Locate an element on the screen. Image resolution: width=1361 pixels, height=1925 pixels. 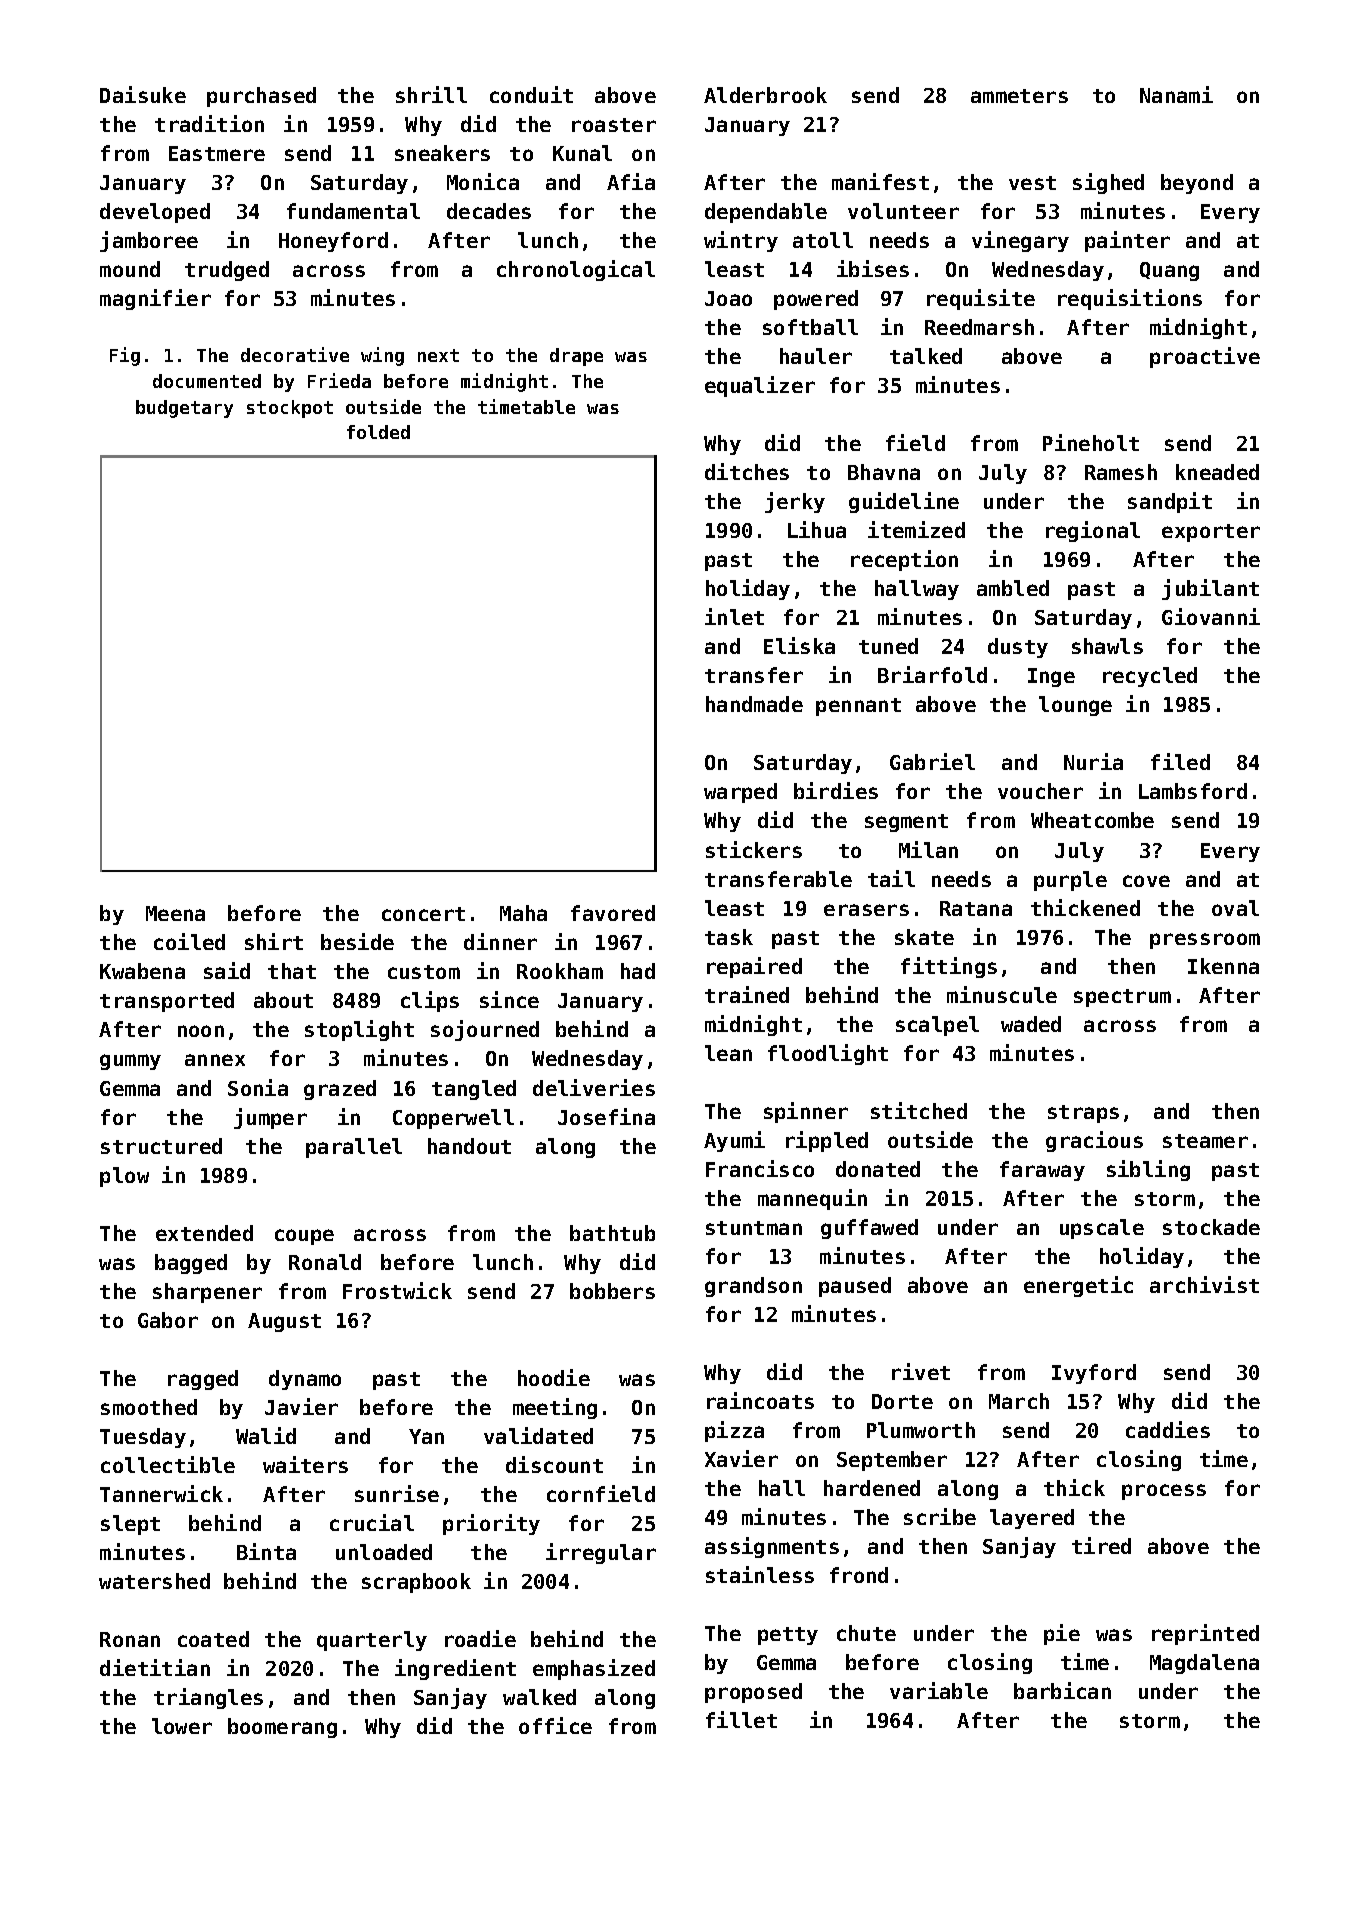
purple is located at coordinates (1070, 881).
